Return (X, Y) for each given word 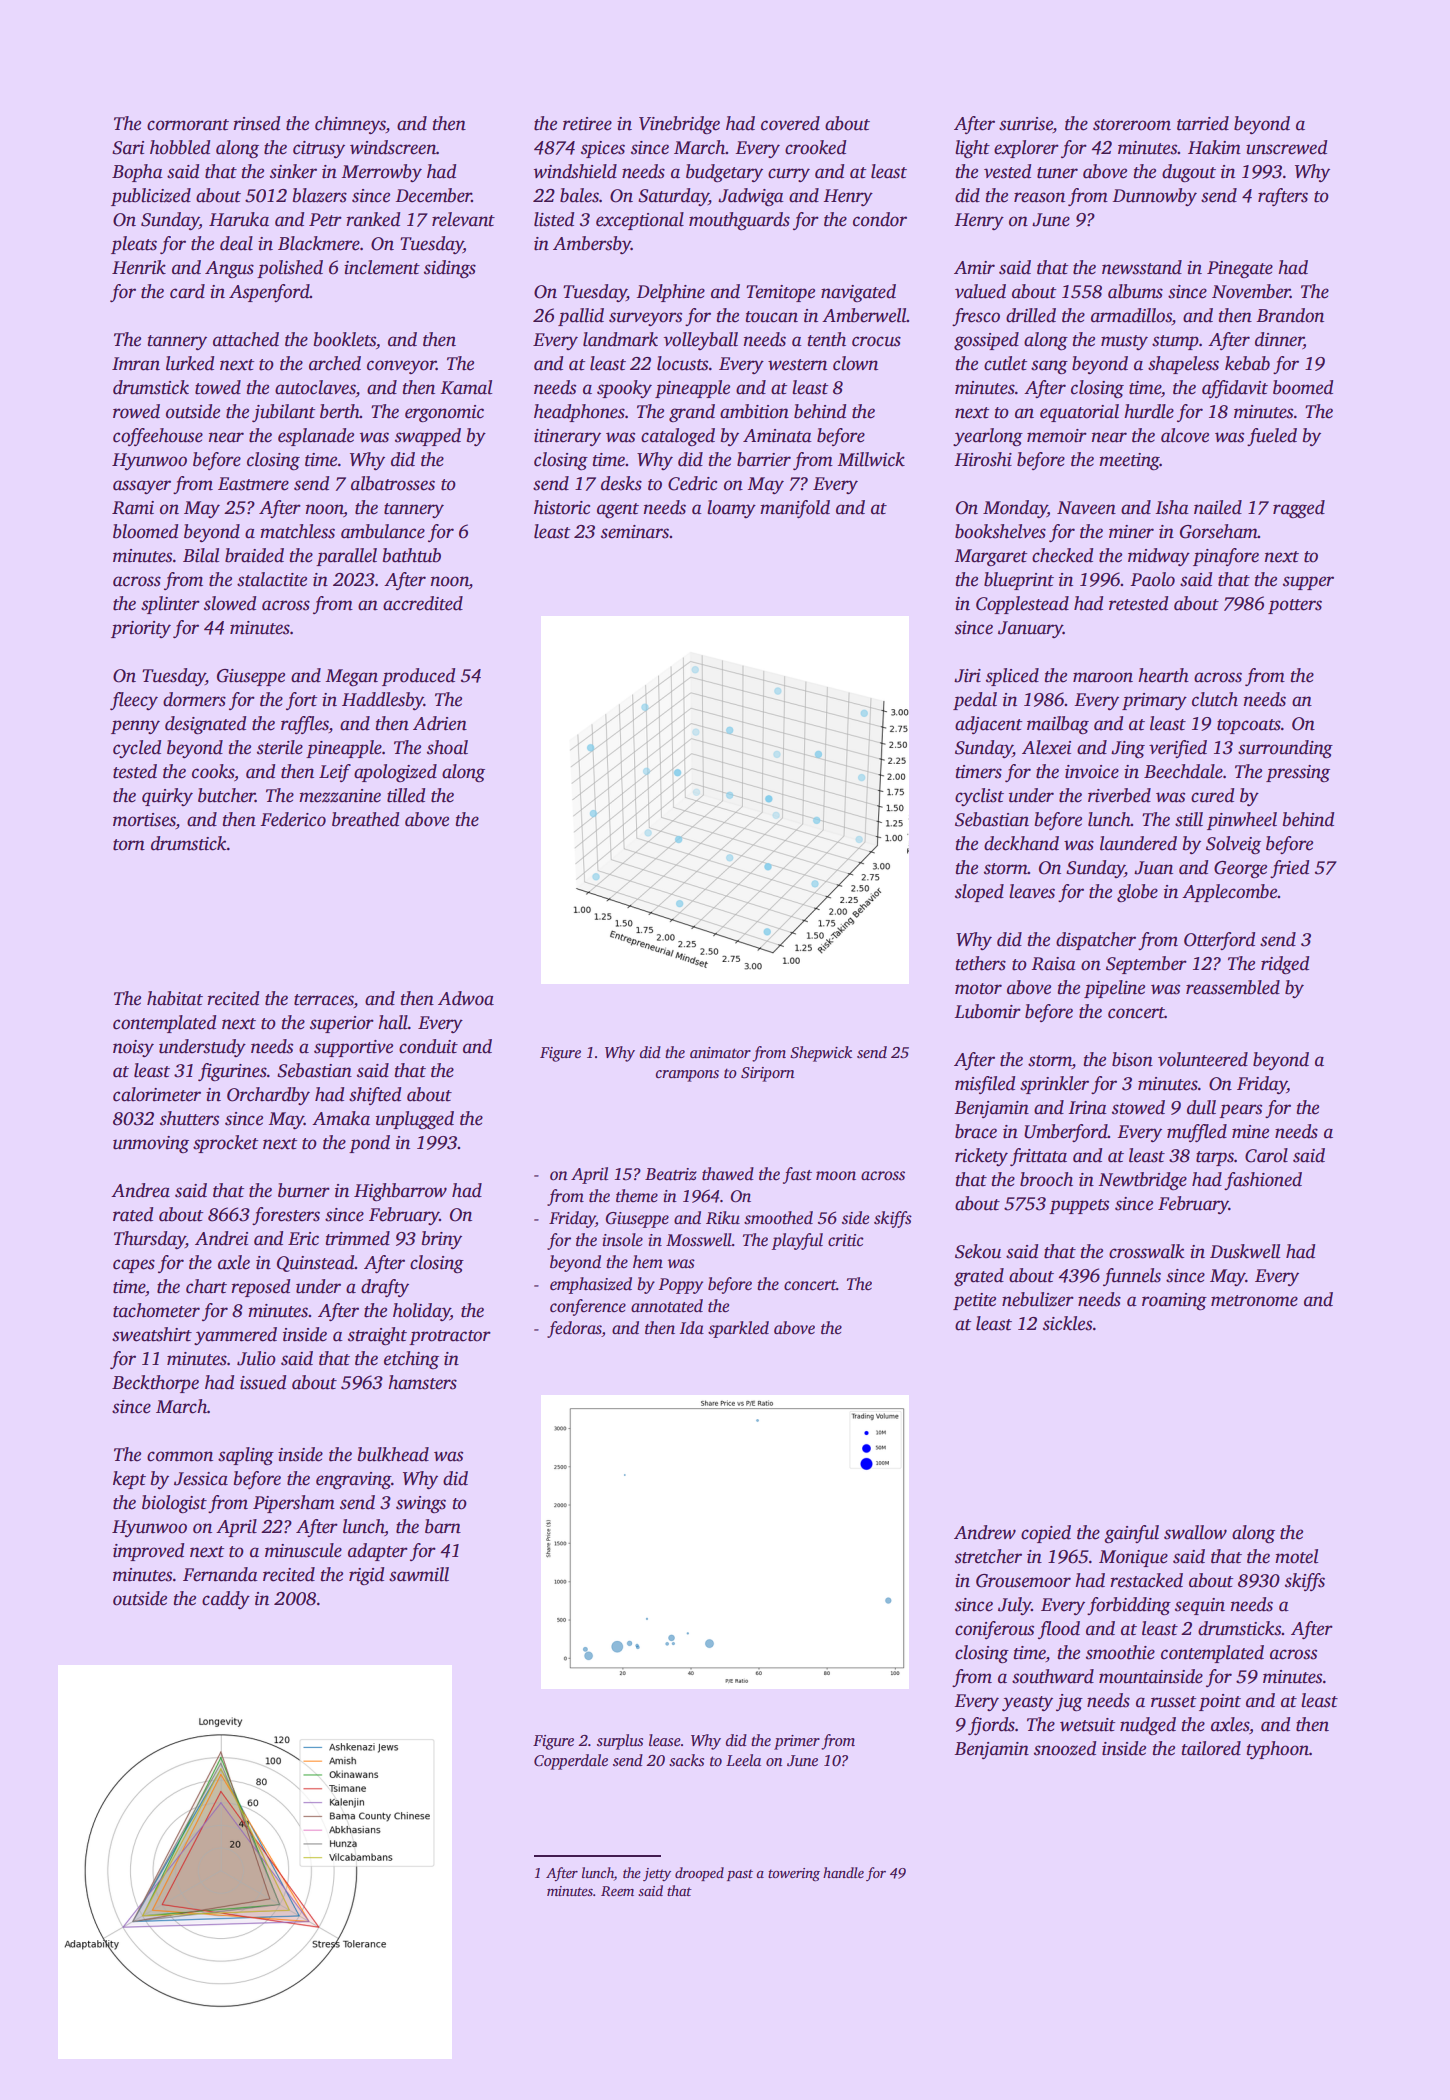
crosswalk (1146, 1251)
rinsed (256, 123)
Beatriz (671, 1174)
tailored (1211, 1748)
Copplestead (1022, 605)
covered (790, 123)
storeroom (1132, 125)
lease (665, 1740)
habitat (175, 998)
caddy (226, 1600)
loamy (731, 509)
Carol (1266, 1155)
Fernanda (220, 1574)
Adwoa (466, 998)
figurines (232, 1072)
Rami (133, 508)
